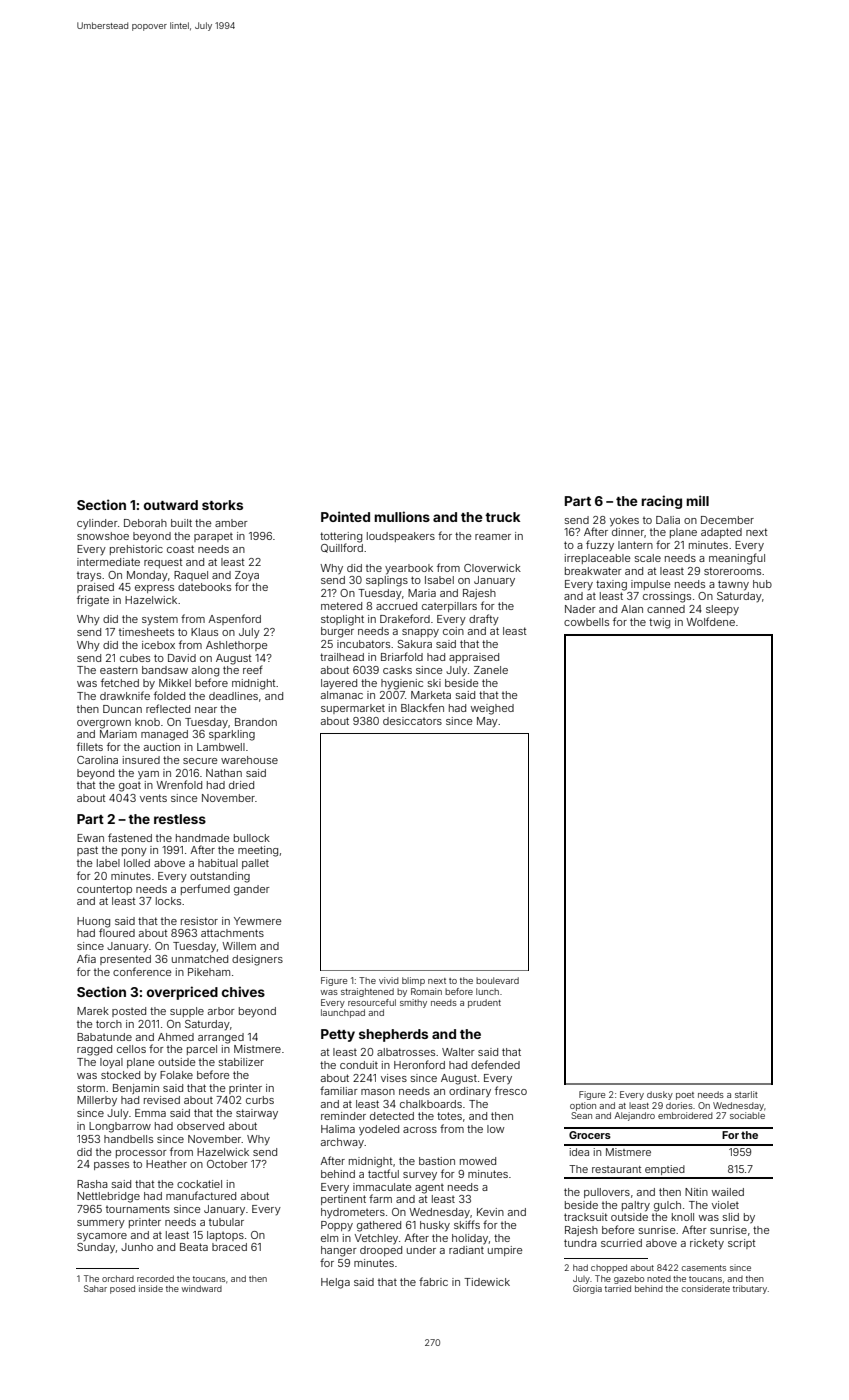  Describe the element at coordinates (487, 1282) in the screenshot. I see `Tidewick` at that location.
